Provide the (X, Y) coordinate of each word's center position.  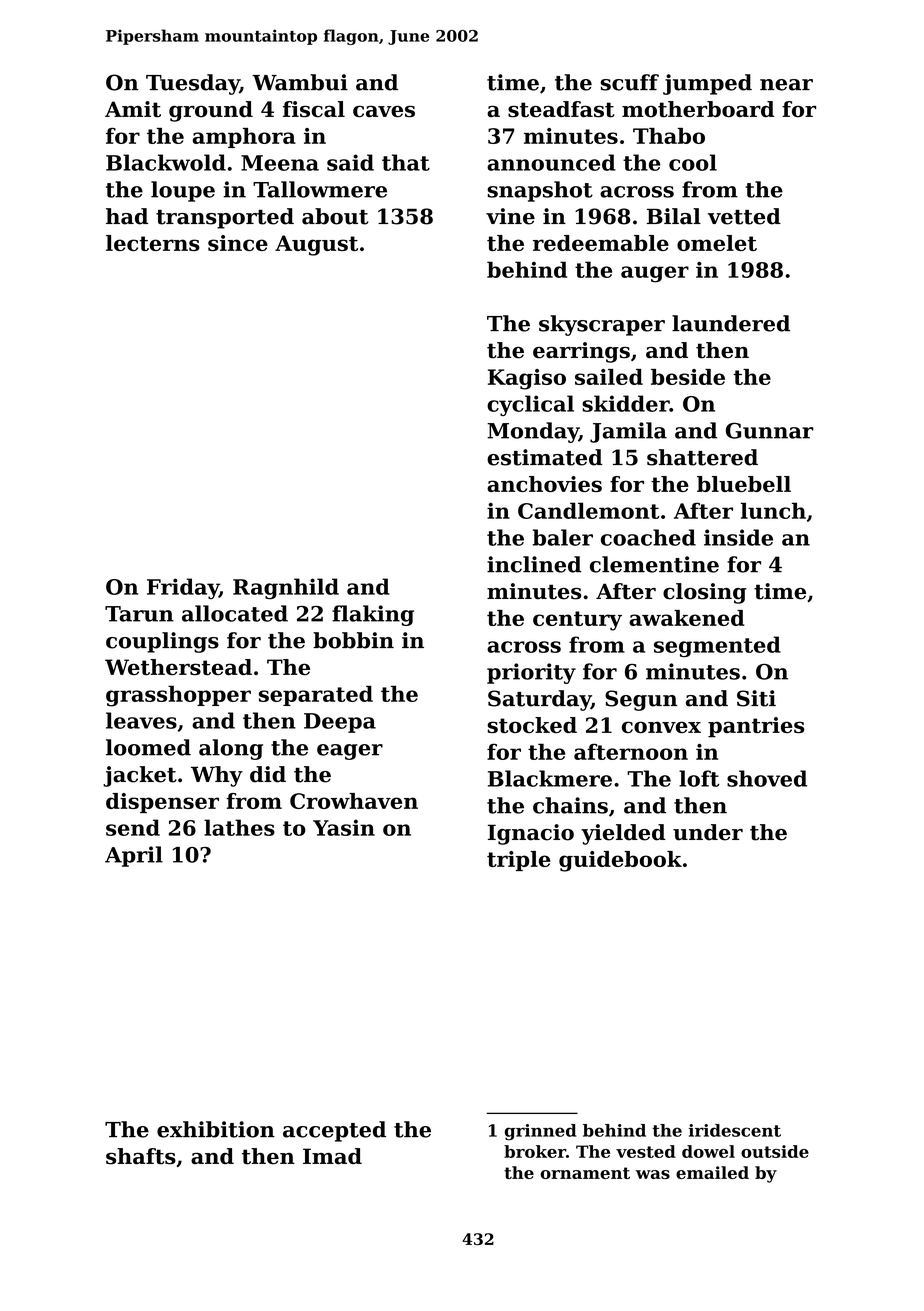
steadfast (561, 109)
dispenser (162, 803)
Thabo (669, 136)
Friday (183, 588)
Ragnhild (286, 588)
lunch (773, 510)
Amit (133, 109)
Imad (332, 1156)
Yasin (344, 827)
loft (699, 778)
